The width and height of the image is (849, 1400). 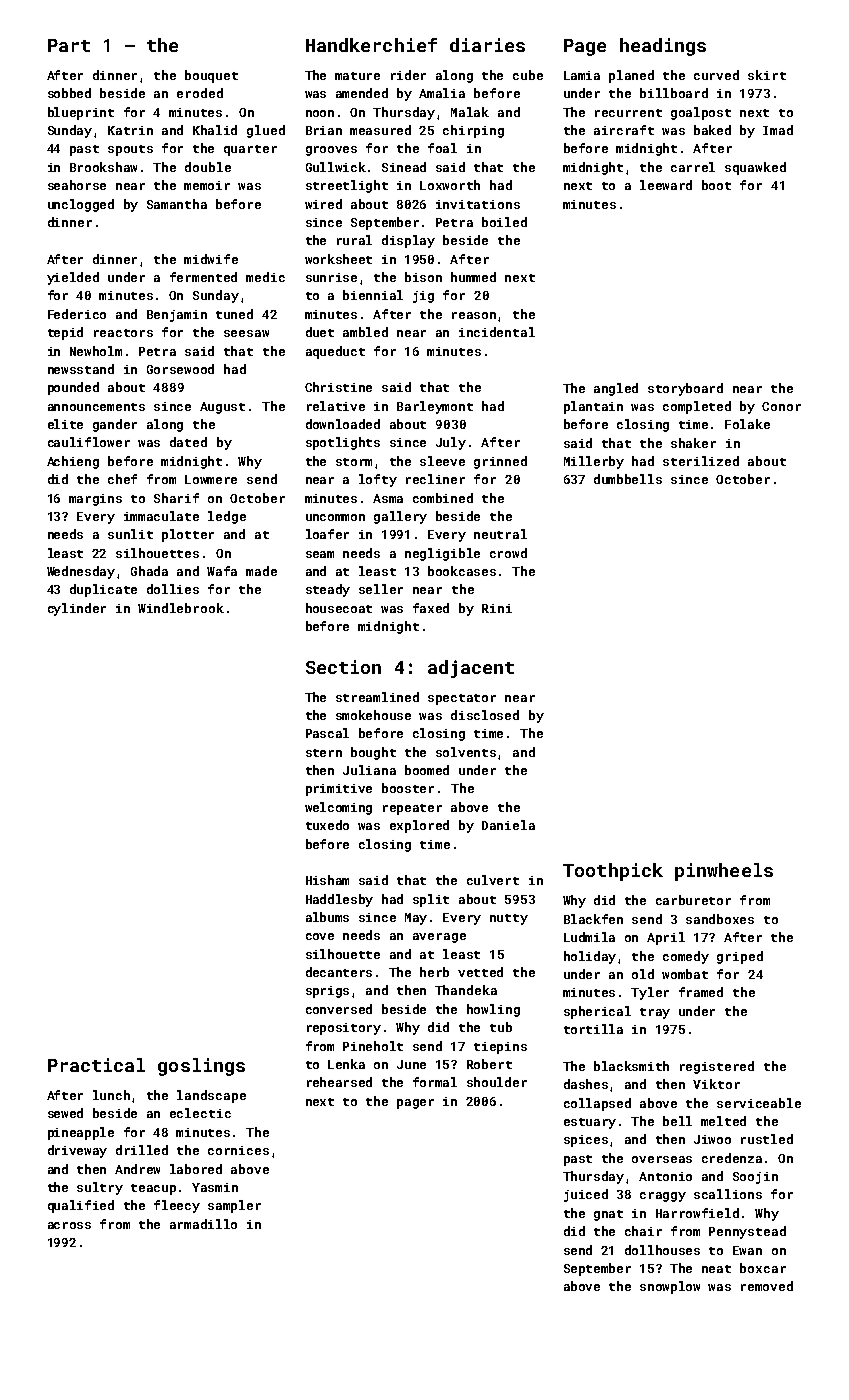 I want to click on armadillo, so click(x=203, y=1224).
